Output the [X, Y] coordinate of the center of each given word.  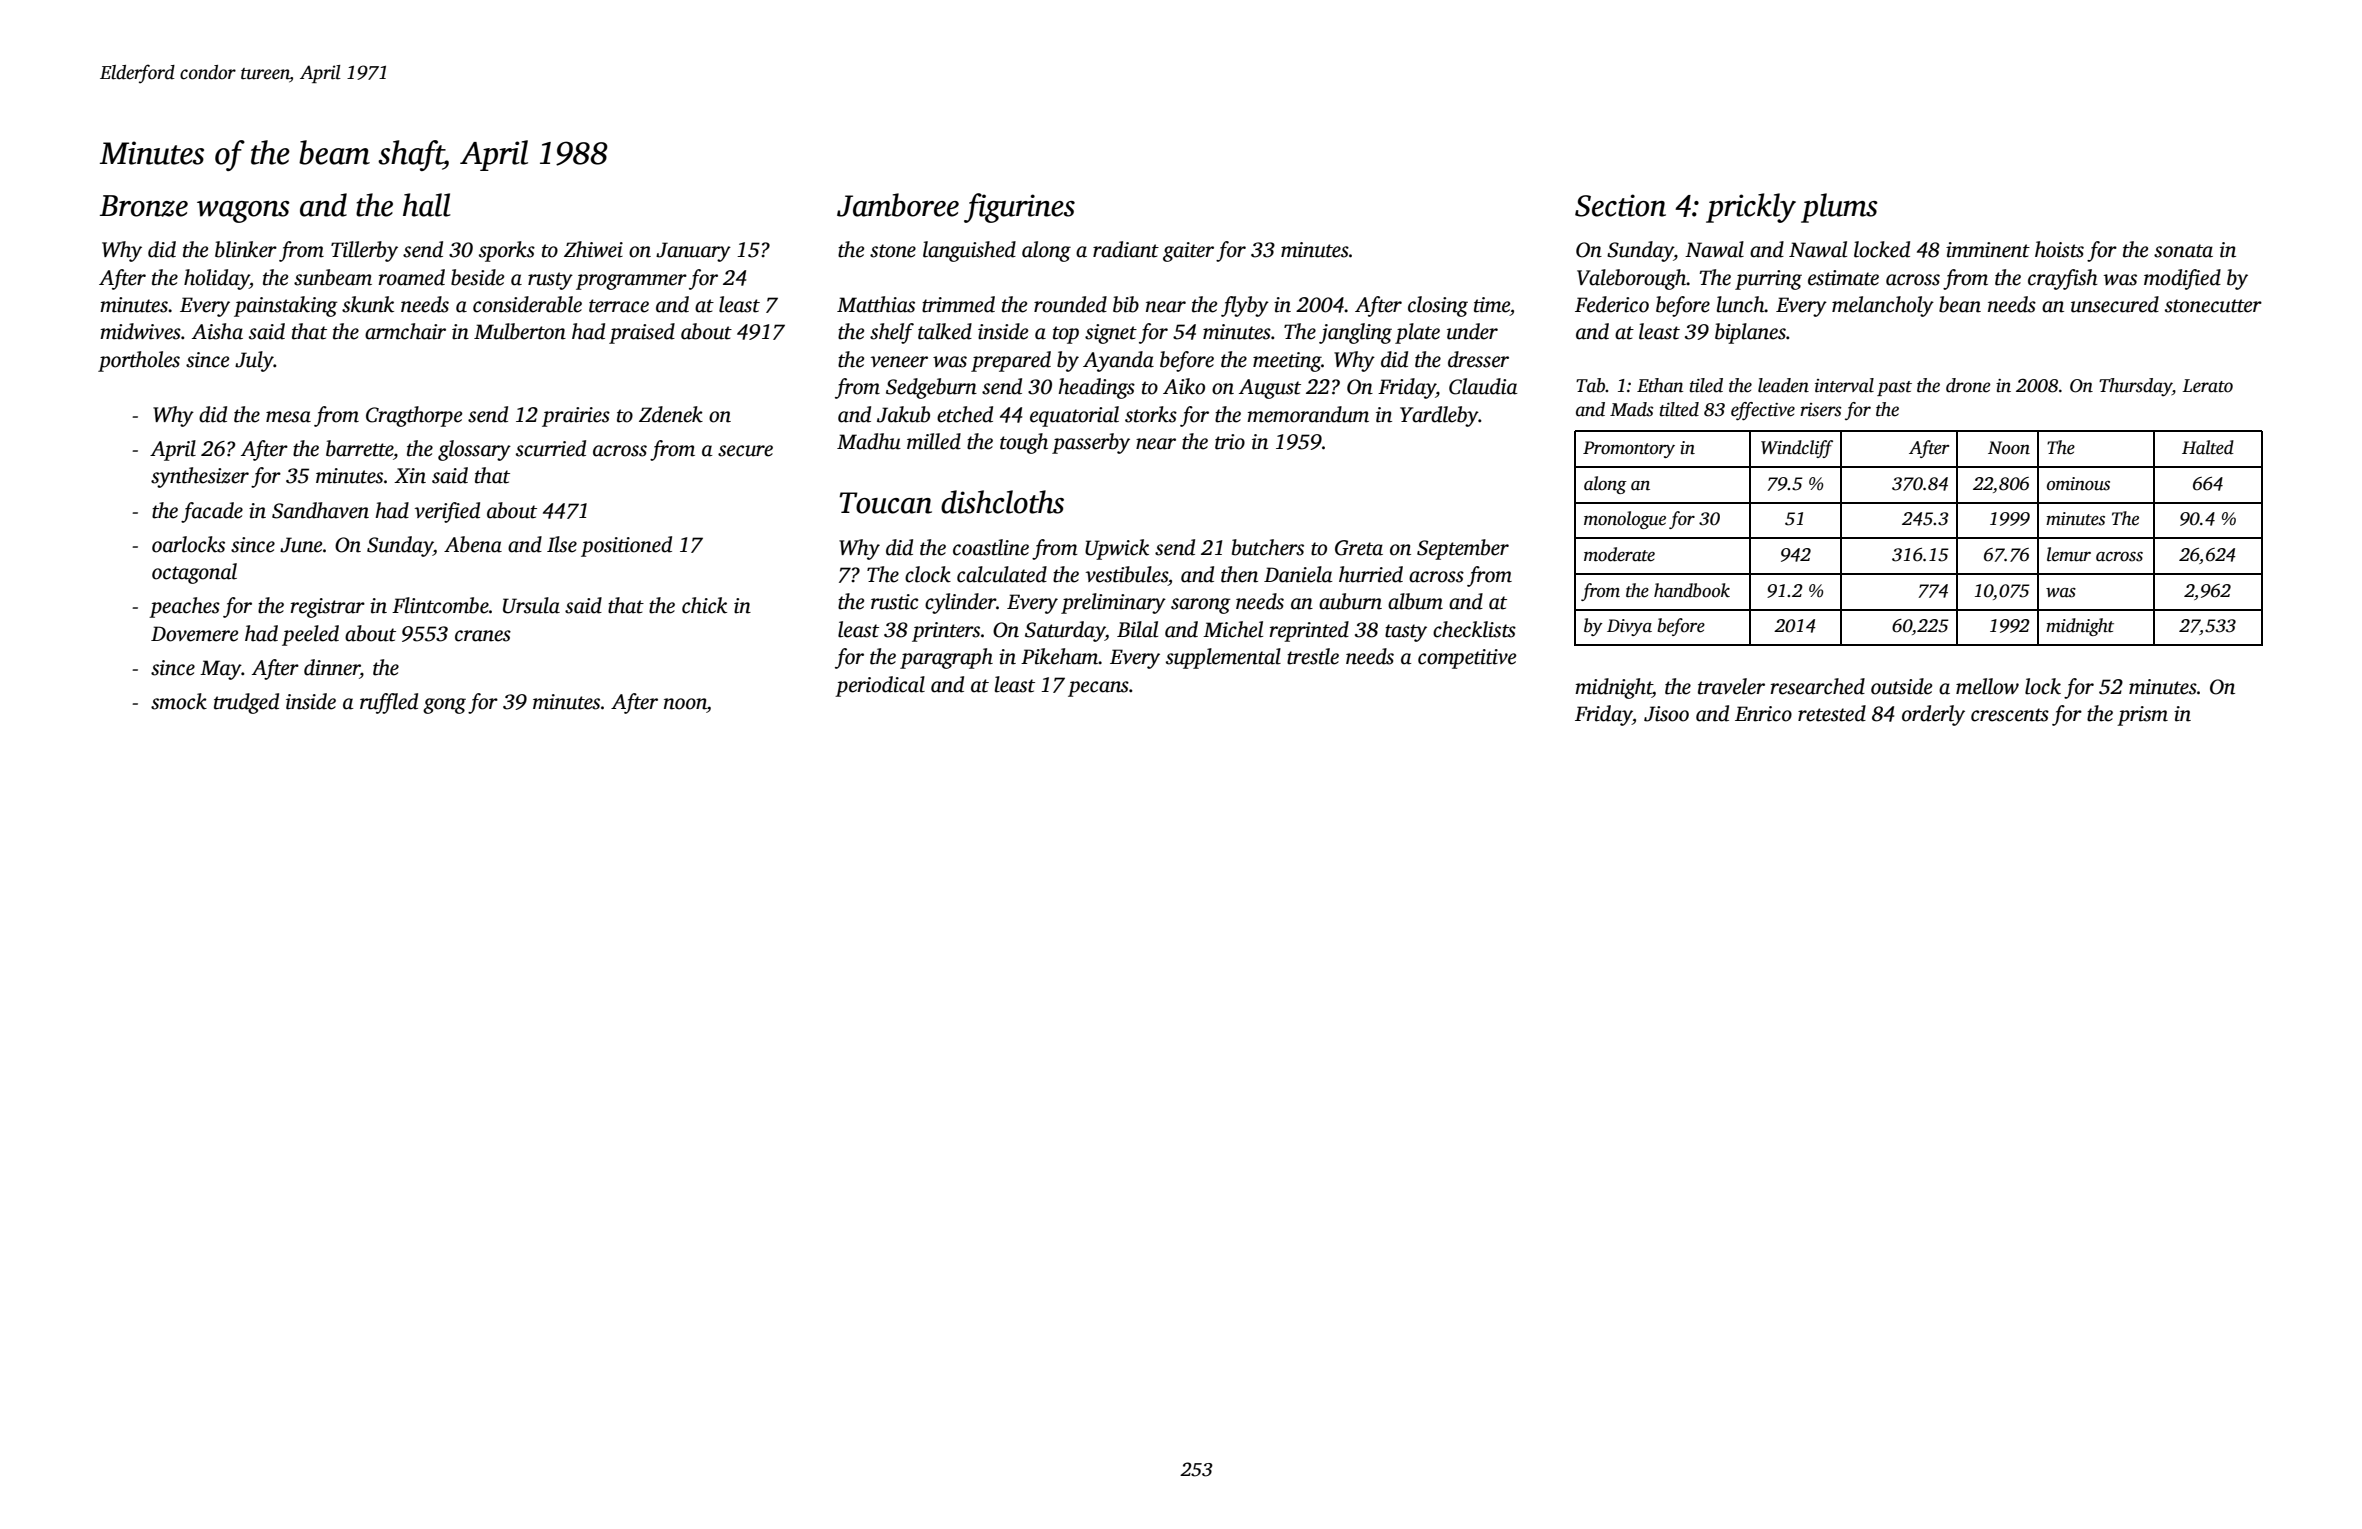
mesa [288, 417]
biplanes [1750, 333]
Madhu [869, 441]
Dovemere [194, 634]
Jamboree [898, 205]
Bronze [144, 206]
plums [1839, 208]
